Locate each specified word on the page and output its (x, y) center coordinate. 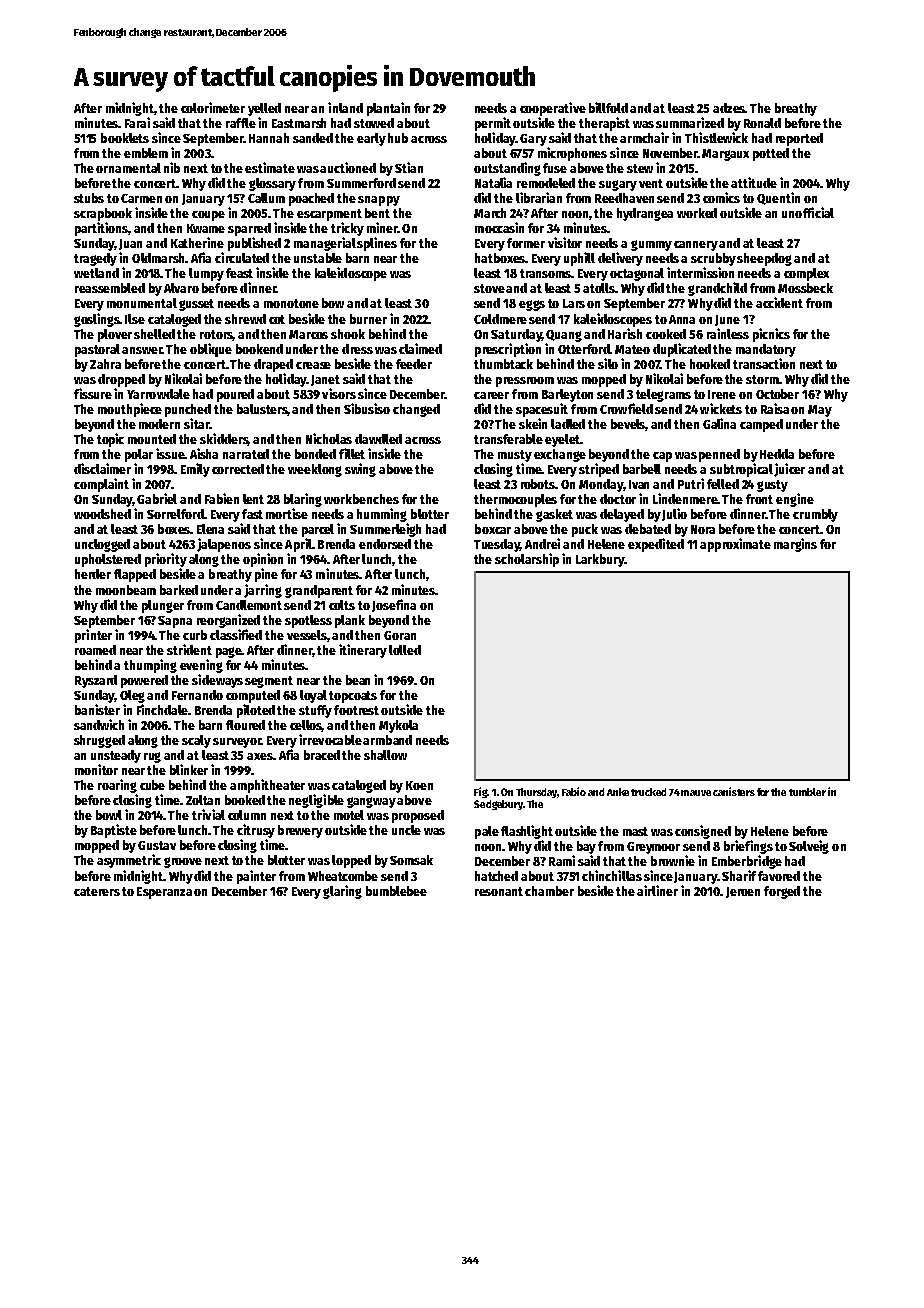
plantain (388, 109)
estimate (270, 167)
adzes (729, 108)
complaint (101, 485)
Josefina (394, 605)
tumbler (807, 792)
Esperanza (164, 893)
